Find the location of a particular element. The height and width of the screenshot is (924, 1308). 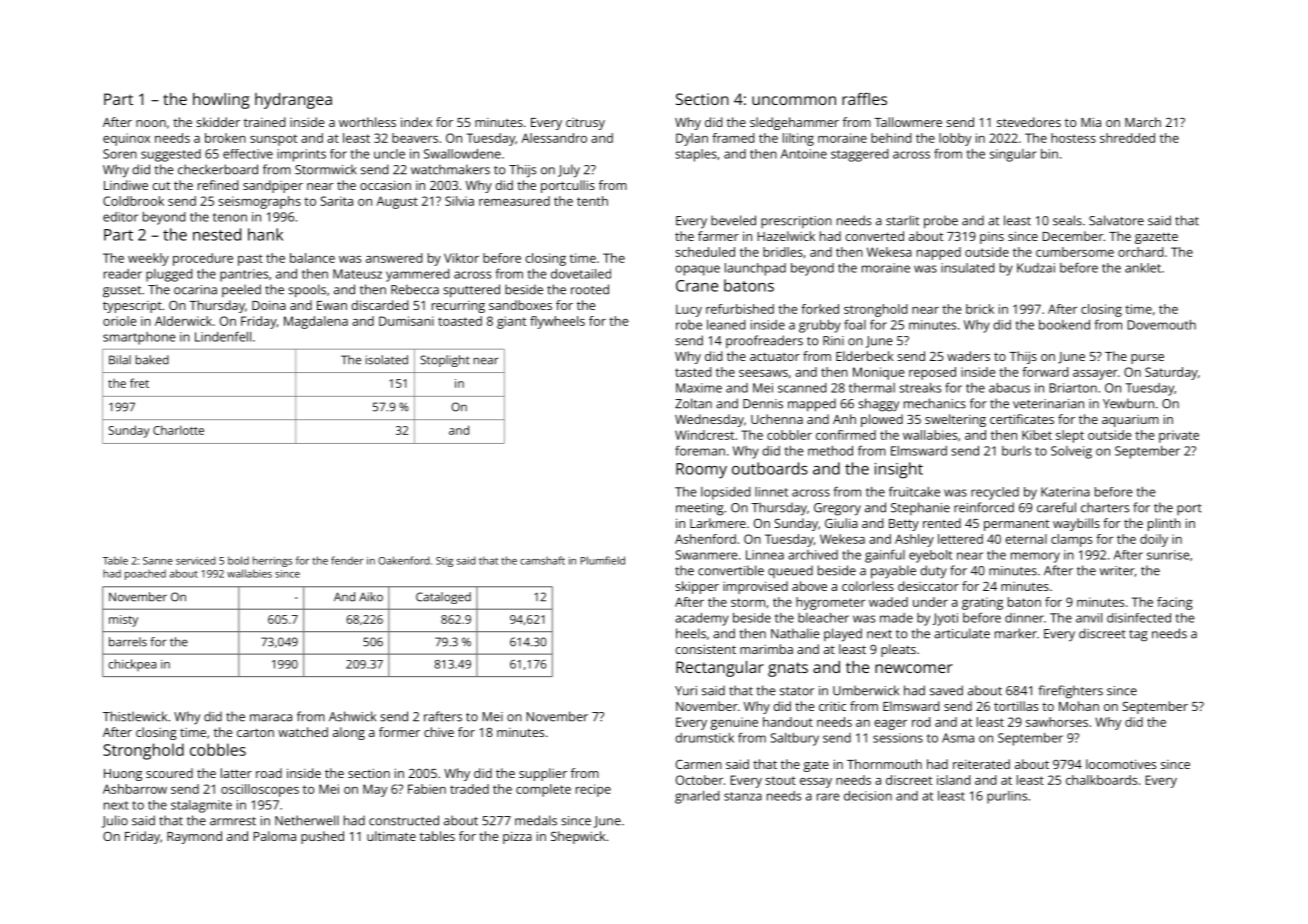

Tallowmere is located at coordinates (908, 122).
